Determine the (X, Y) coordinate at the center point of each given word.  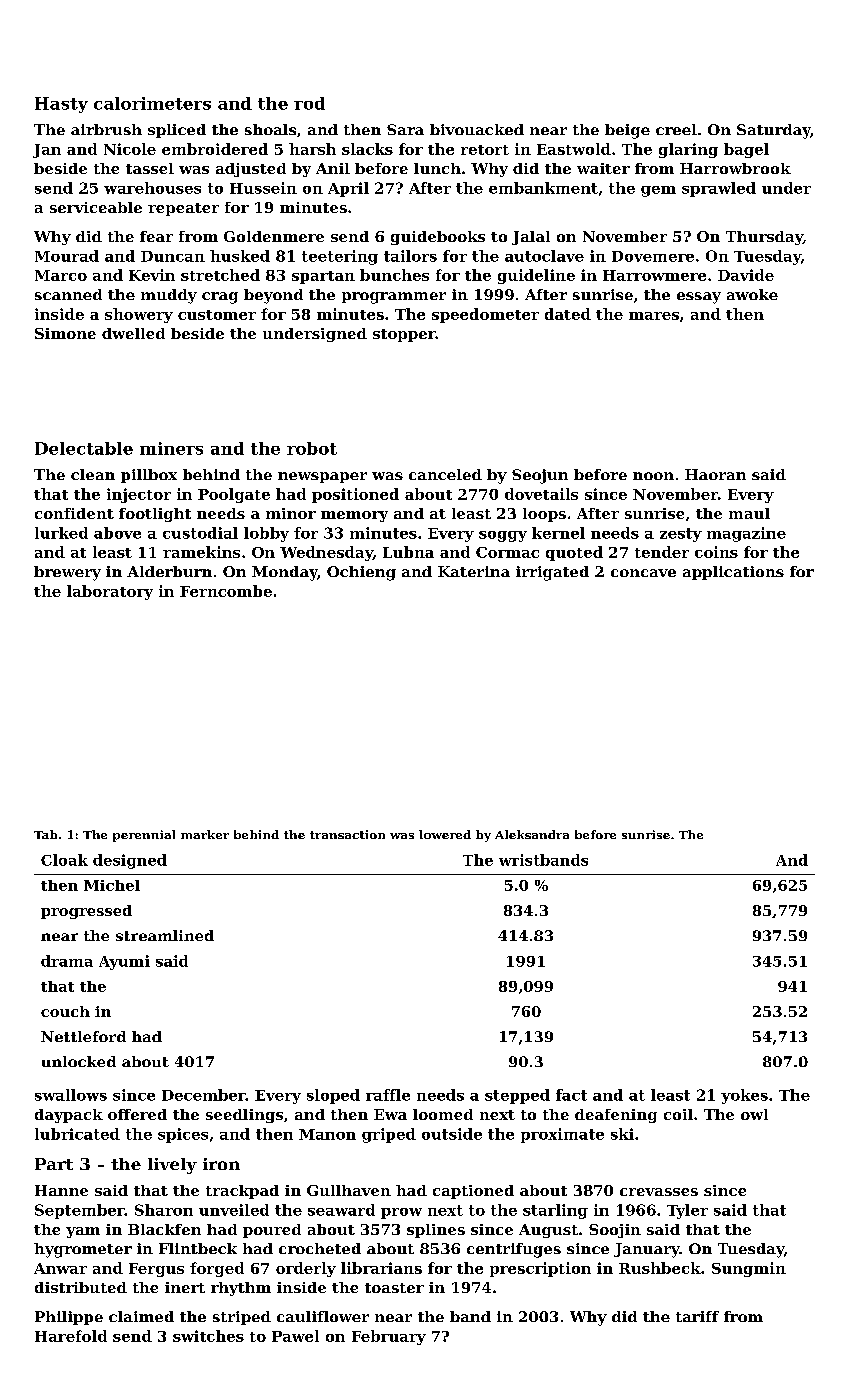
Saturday (774, 131)
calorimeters (152, 103)
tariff (697, 1316)
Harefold (71, 1336)
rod (309, 103)
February (389, 1337)
